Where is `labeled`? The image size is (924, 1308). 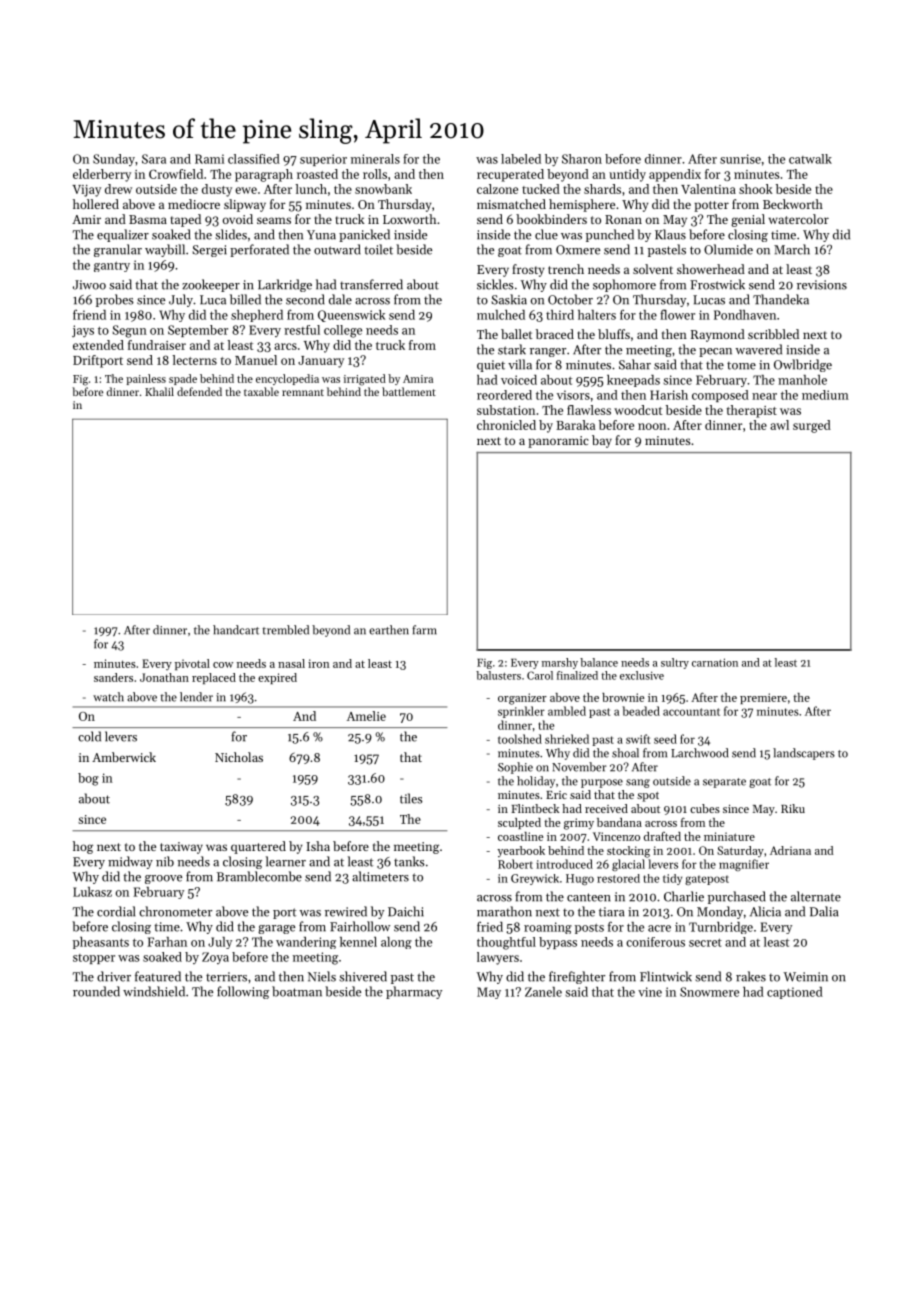 labeled is located at coordinates (521, 159).
